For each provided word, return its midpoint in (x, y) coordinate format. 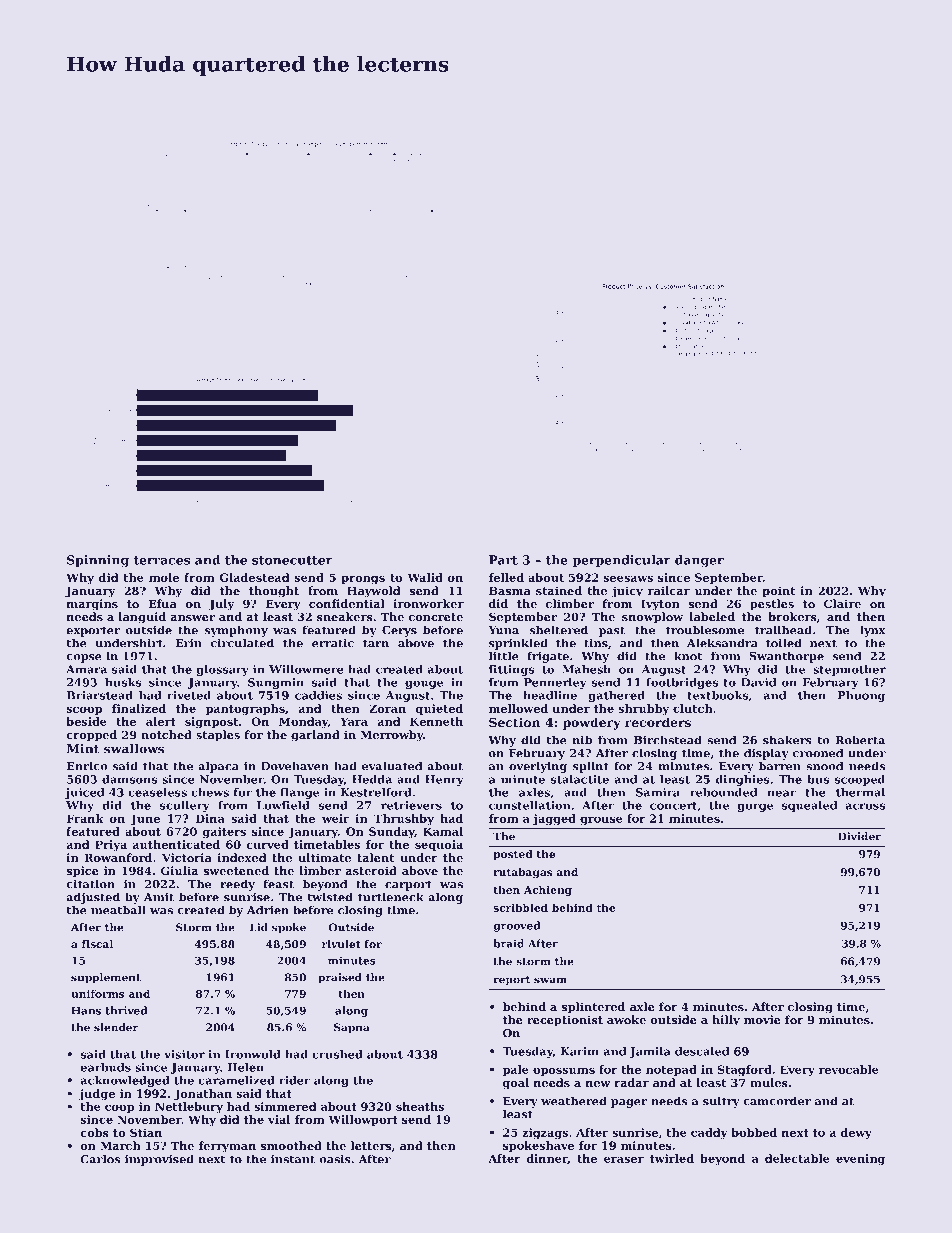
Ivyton (660, 605)
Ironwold (253, 1054)
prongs (363, 579)
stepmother (849, 670)
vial (279, 1119)
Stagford (745, 1070)
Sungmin (276, 683)
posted (513, 855)
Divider (859, 836)
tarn (376, 643)
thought (274, 592)
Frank (85, 818)
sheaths (420, 1106)
